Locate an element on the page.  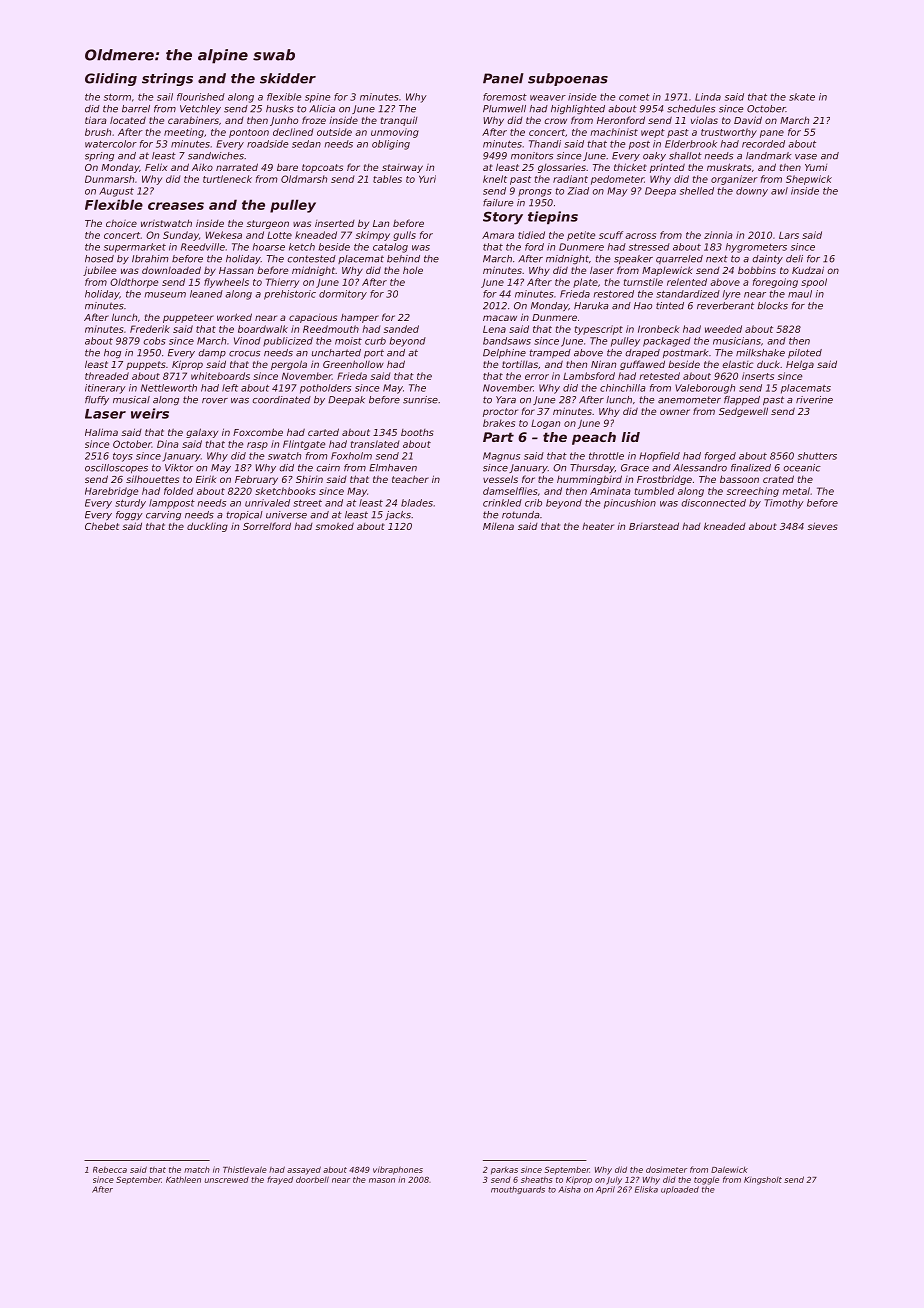
heater is located at coordinates (598, 526).
